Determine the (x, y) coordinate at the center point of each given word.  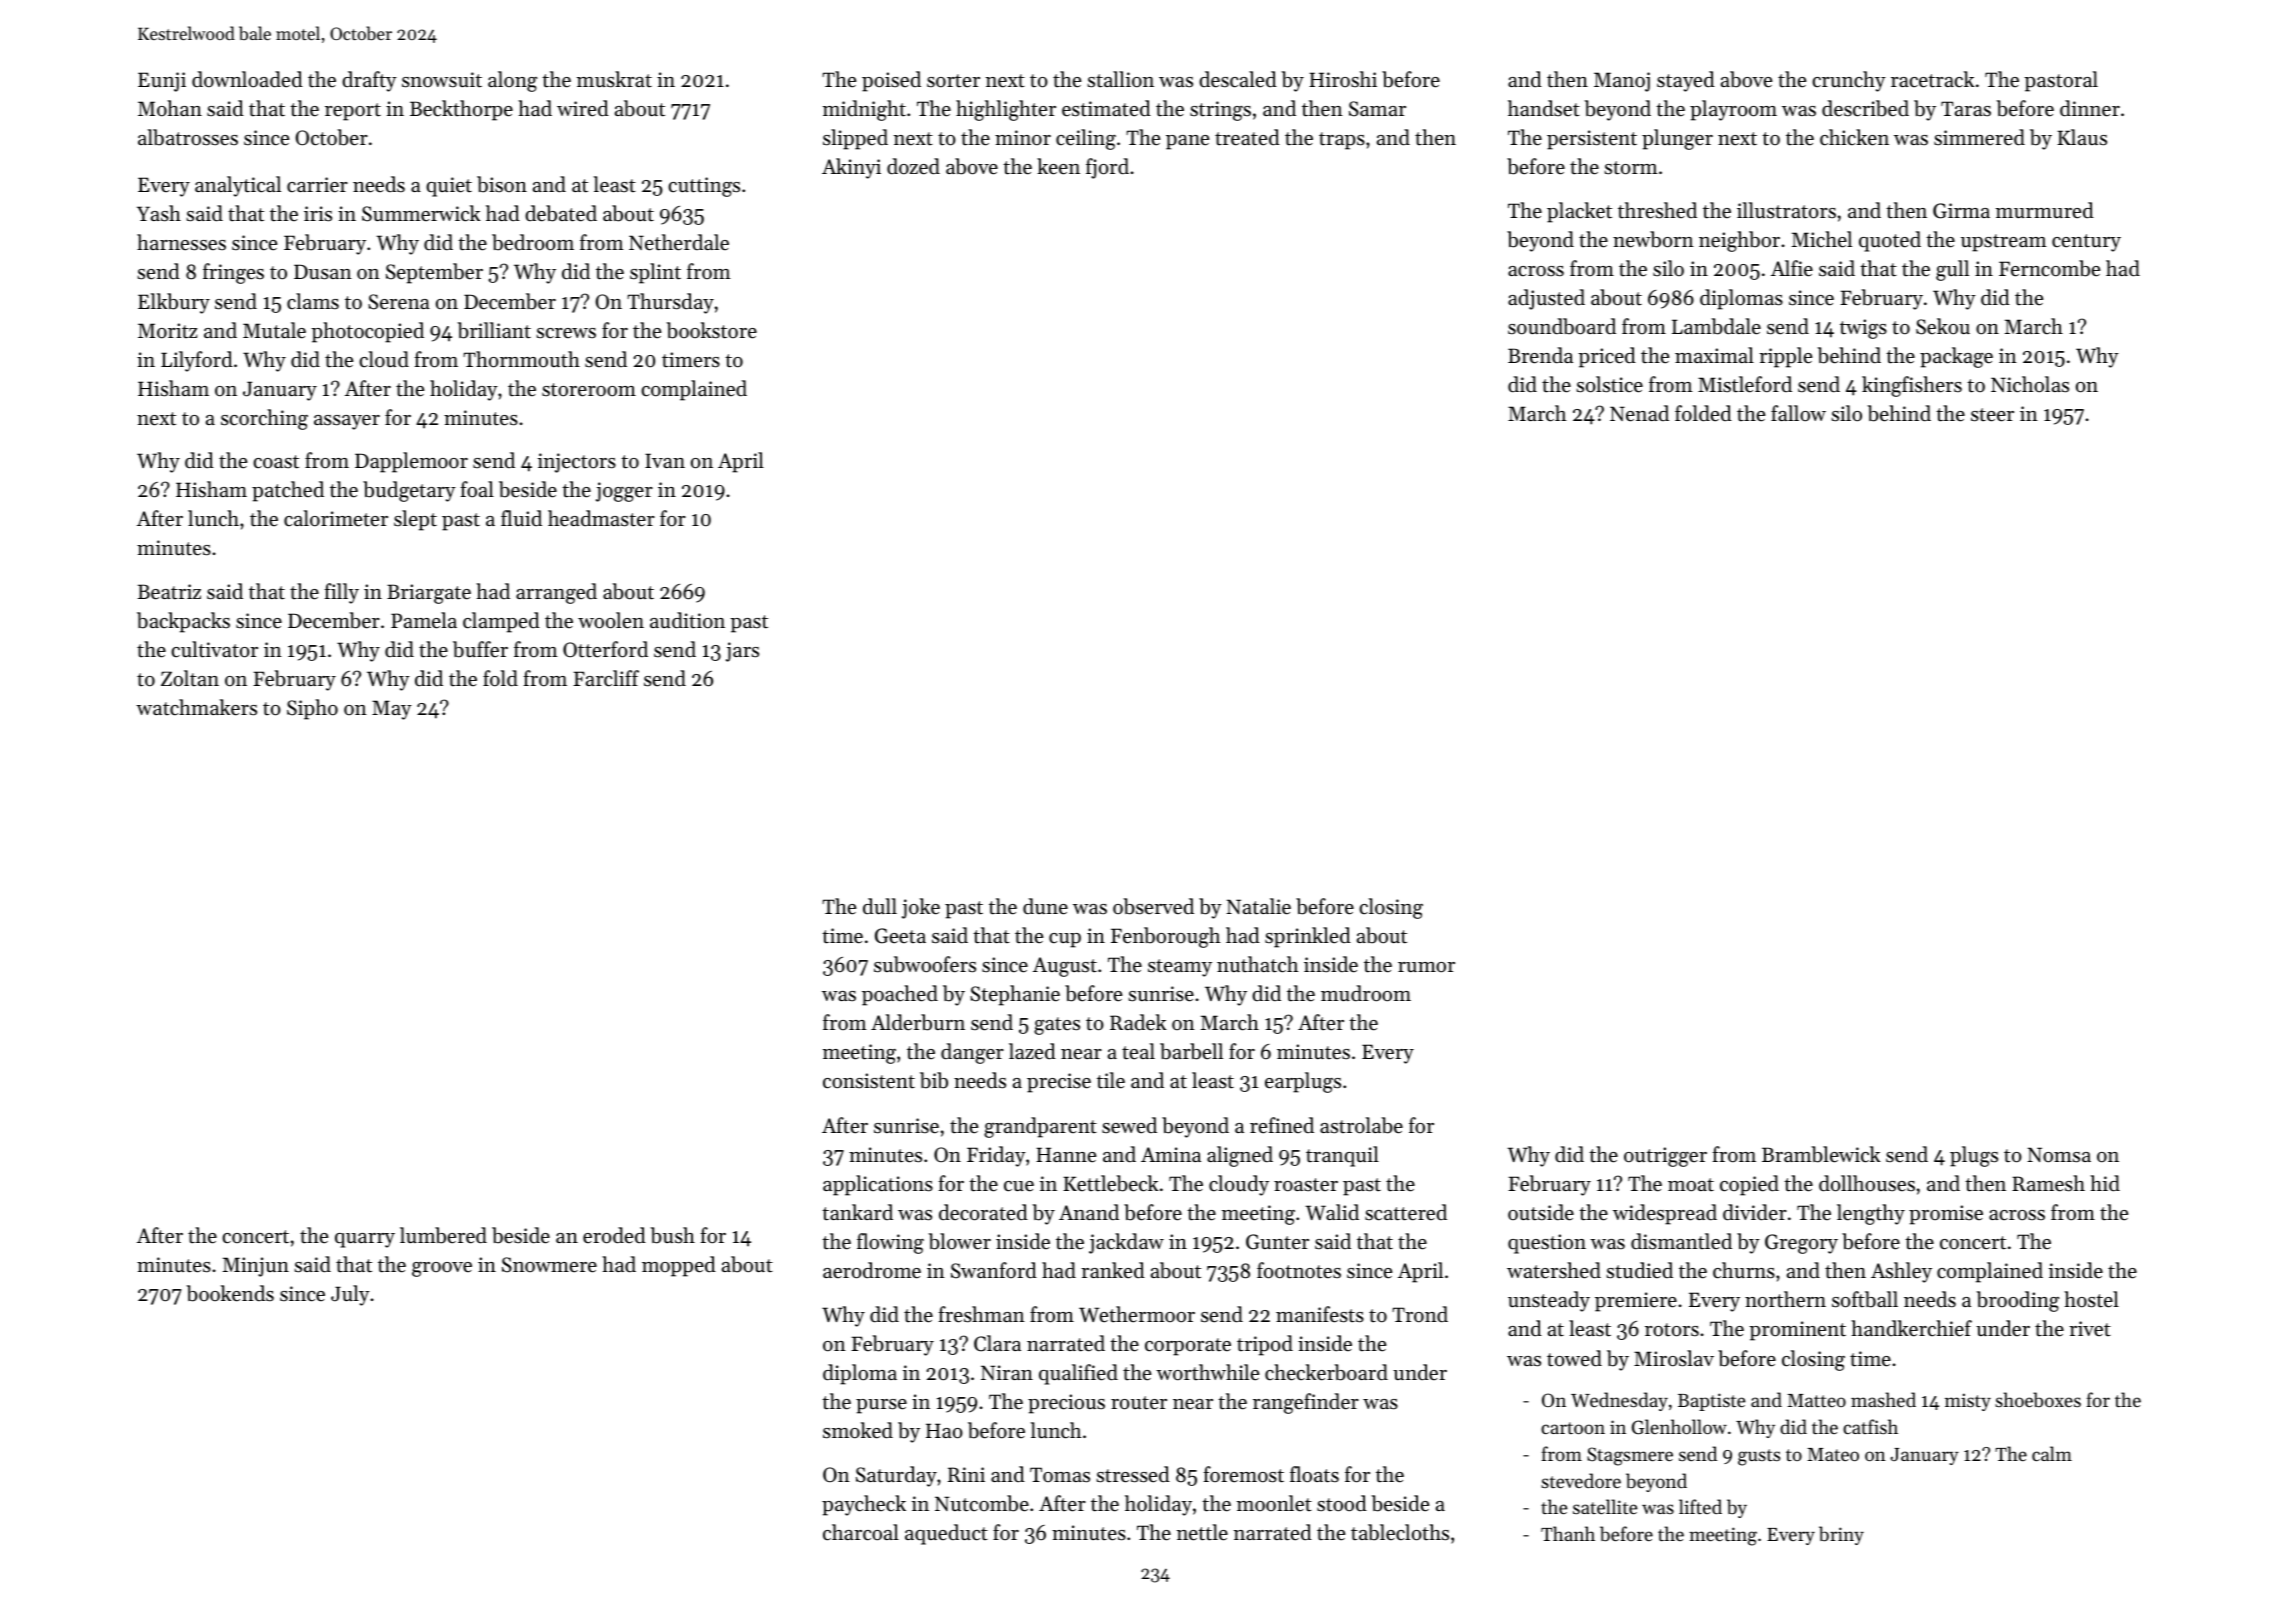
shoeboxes (2038, 1399)
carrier (317, 185)
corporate (1188, 1347)
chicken (1854, 137)
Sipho (312, 709)
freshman (981, 1314)
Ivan (665, 460)
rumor (1426, 967)
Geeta (900, 936)
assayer (347, 422)
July (350, 1295)
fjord (1107, 168)
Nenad (1639, 413)
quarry (365, 1240)
